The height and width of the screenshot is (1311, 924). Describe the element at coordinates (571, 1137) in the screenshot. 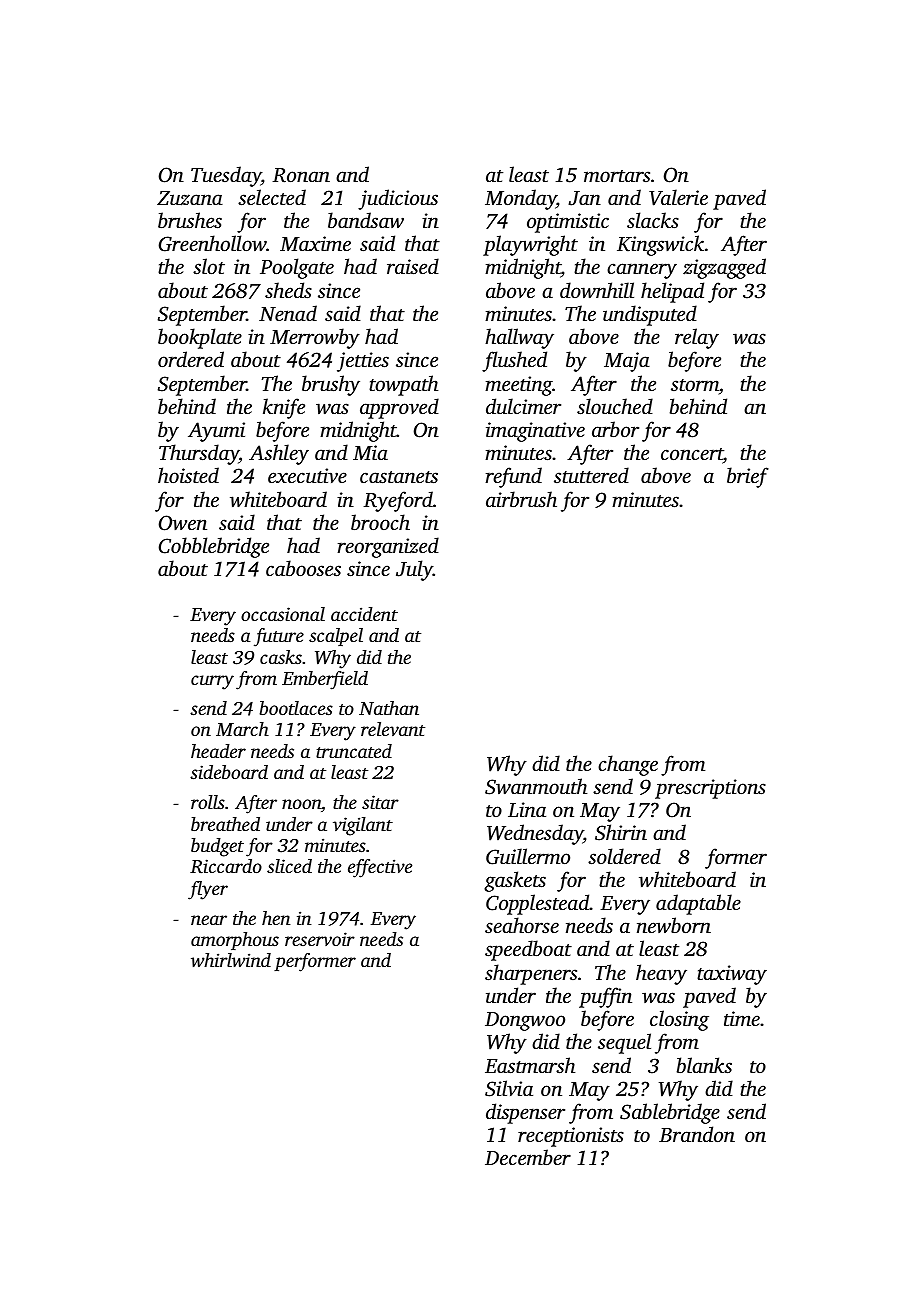

I see `receptionists` at that location.
